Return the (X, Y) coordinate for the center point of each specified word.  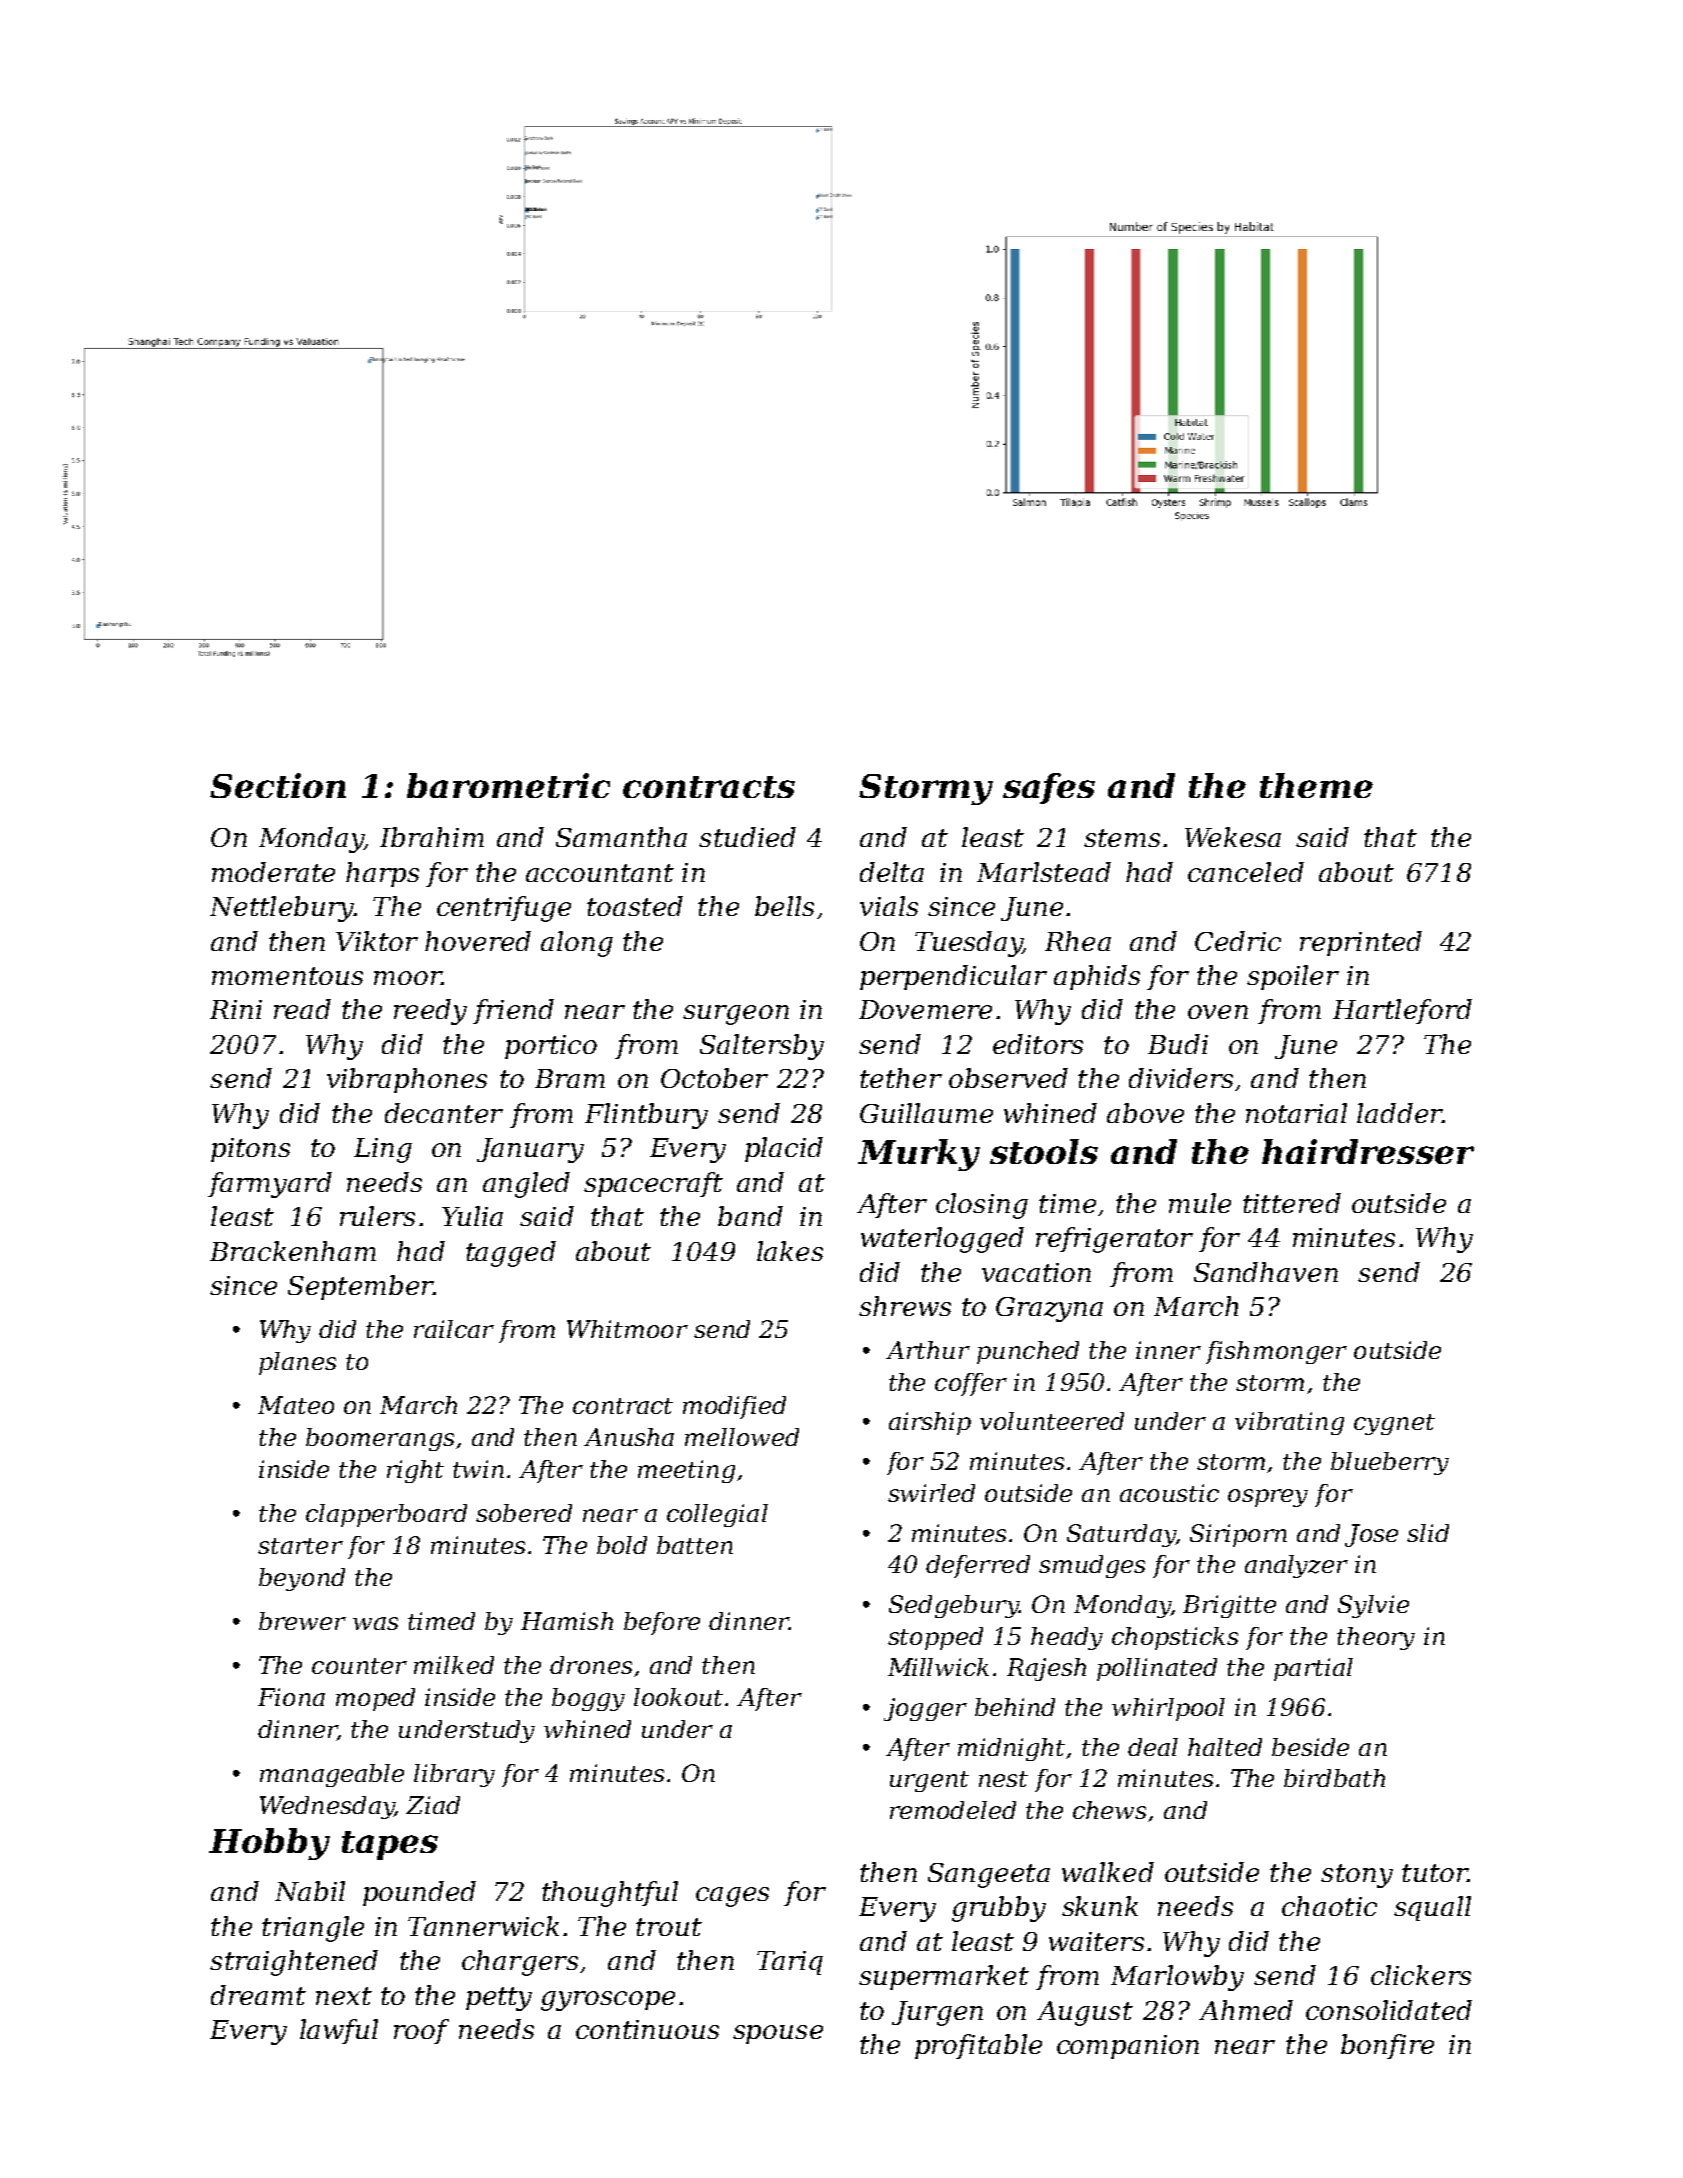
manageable (332, 1775)
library (454, 1775)
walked (1108, 1872)
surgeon (736, 1015)
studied (747, 837)
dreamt (258, 1995)
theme (1316, 785)
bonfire (1387, 2046)
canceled (1246, 872)
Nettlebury (282, 909)
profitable (978, 2046)
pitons (250, 1150)
